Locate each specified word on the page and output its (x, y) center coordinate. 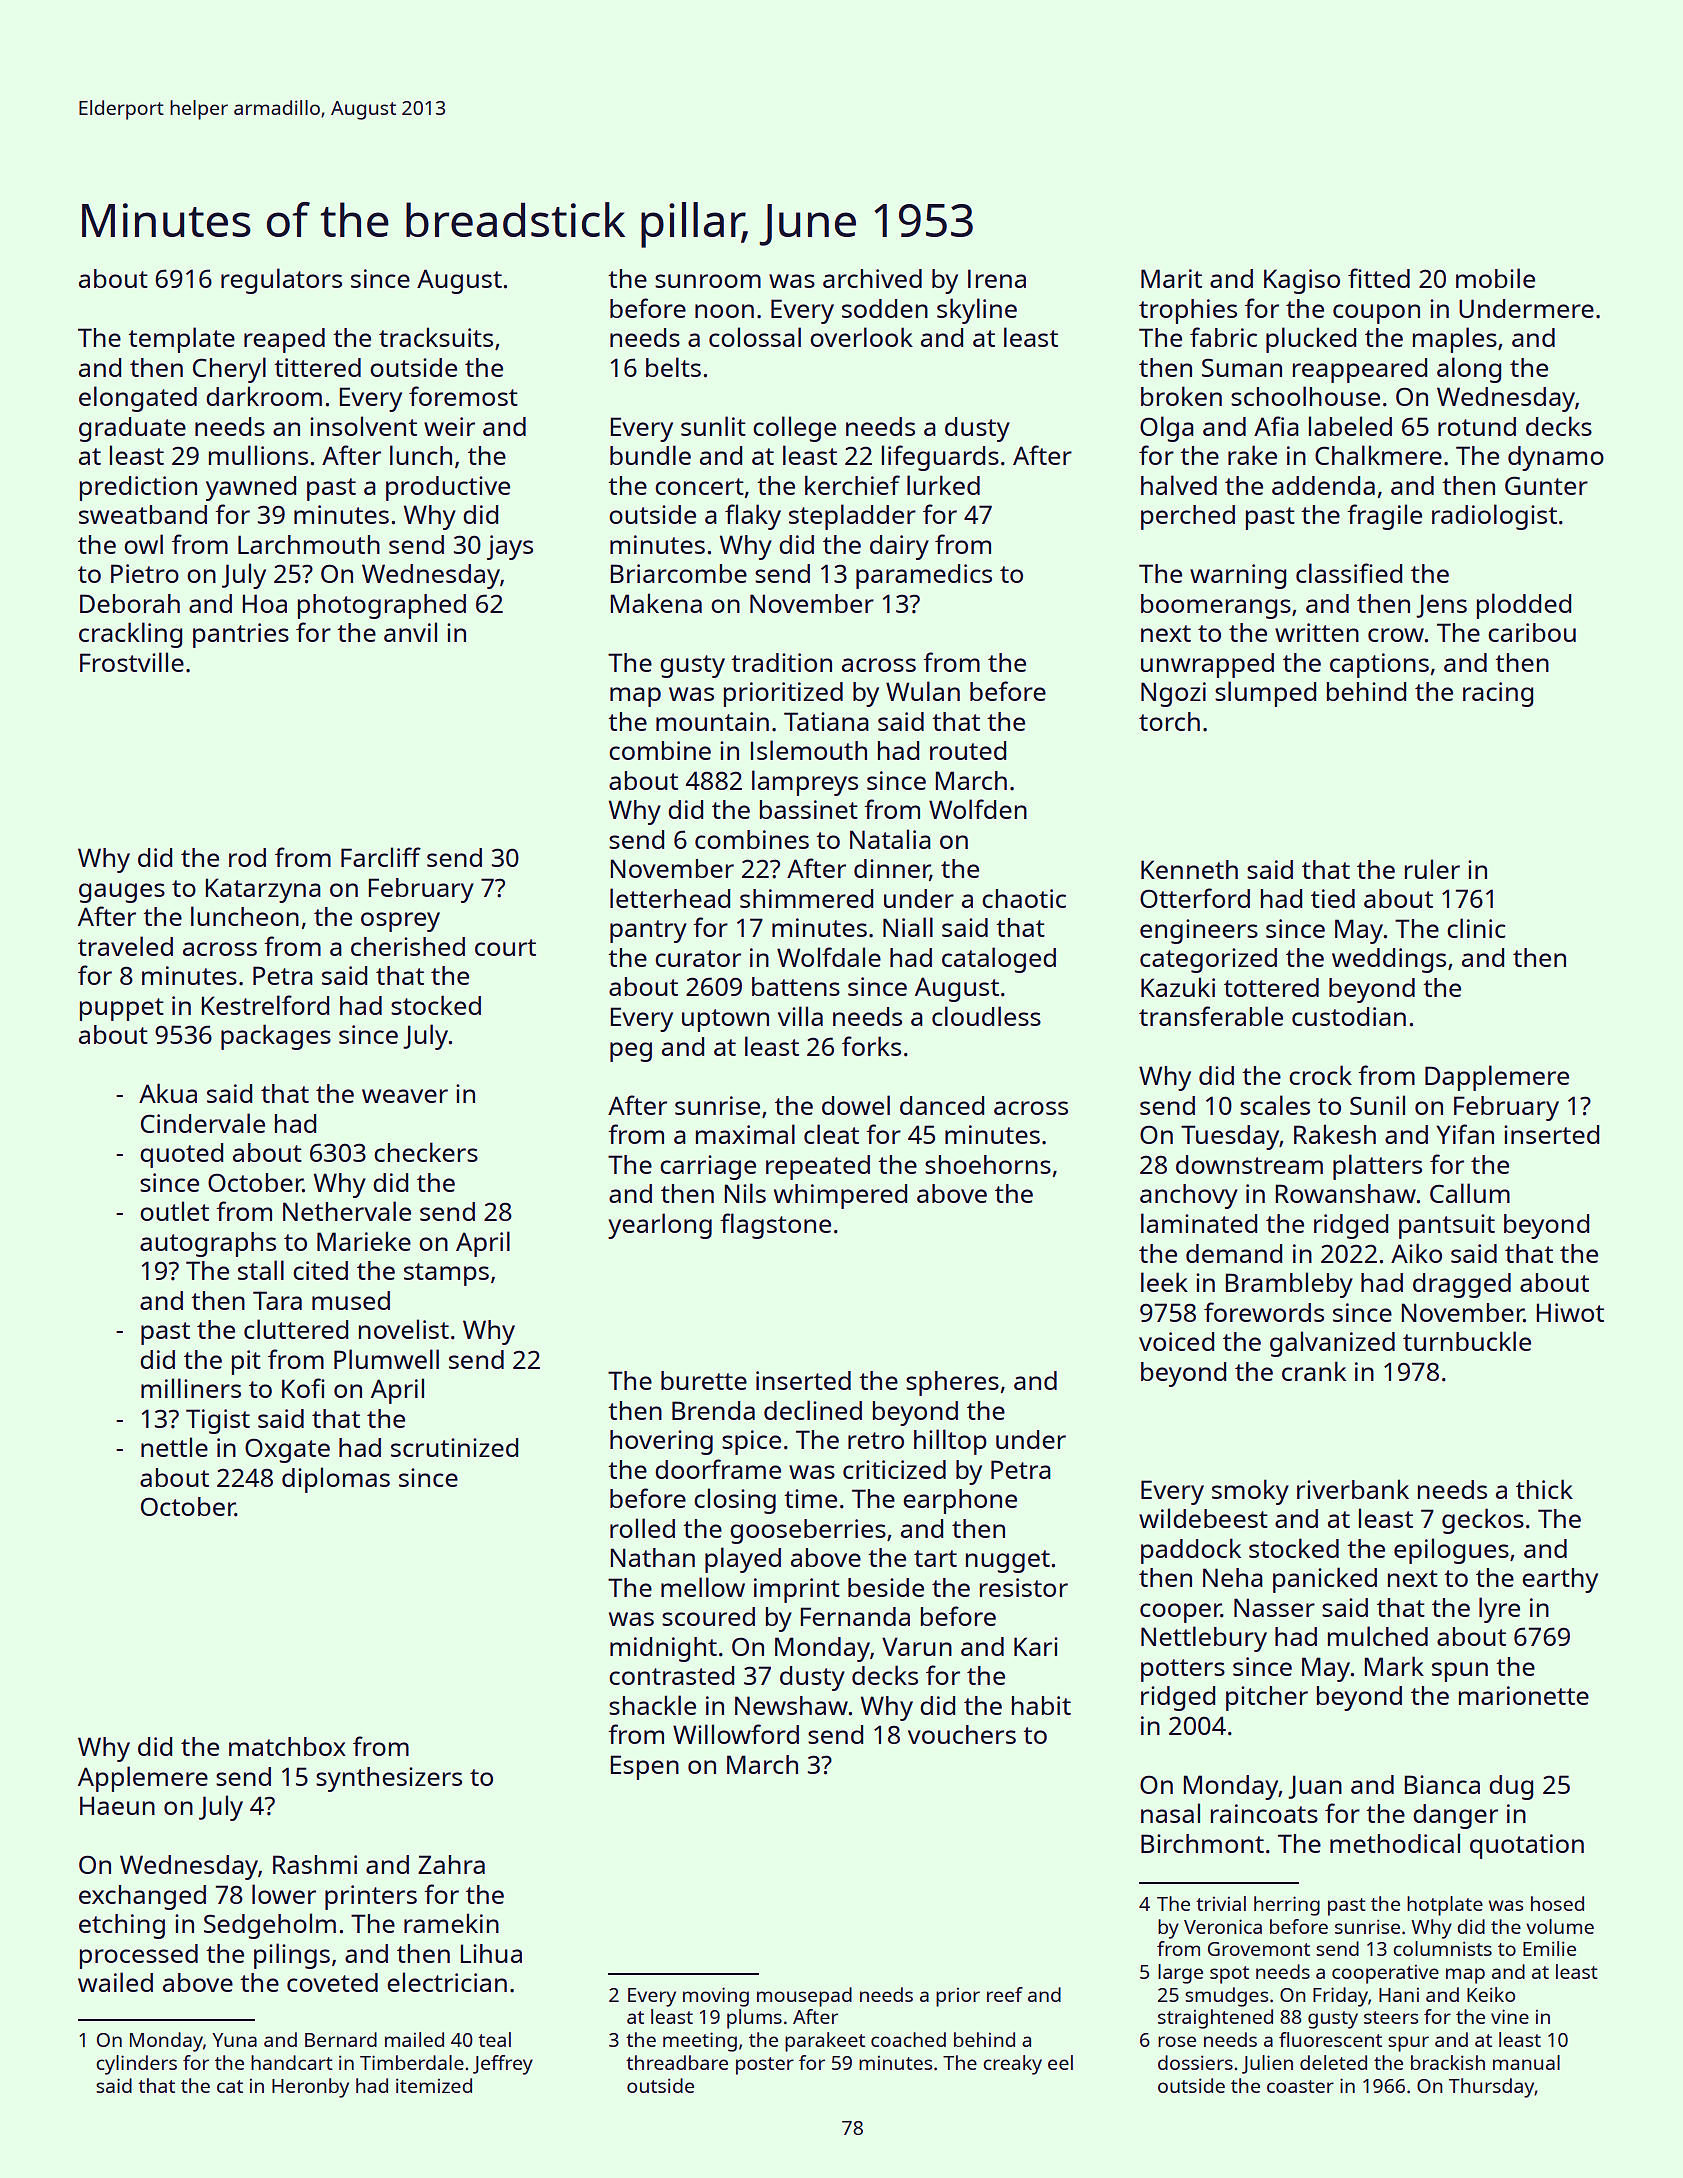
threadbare (677, 2062)
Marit (1171, 278)
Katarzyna (263, 890)
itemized (434, 2085)
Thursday (1492, 2088)
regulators (281, 281)
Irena (997, 278)
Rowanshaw (1345, 1193)
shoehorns (988, 1164)
